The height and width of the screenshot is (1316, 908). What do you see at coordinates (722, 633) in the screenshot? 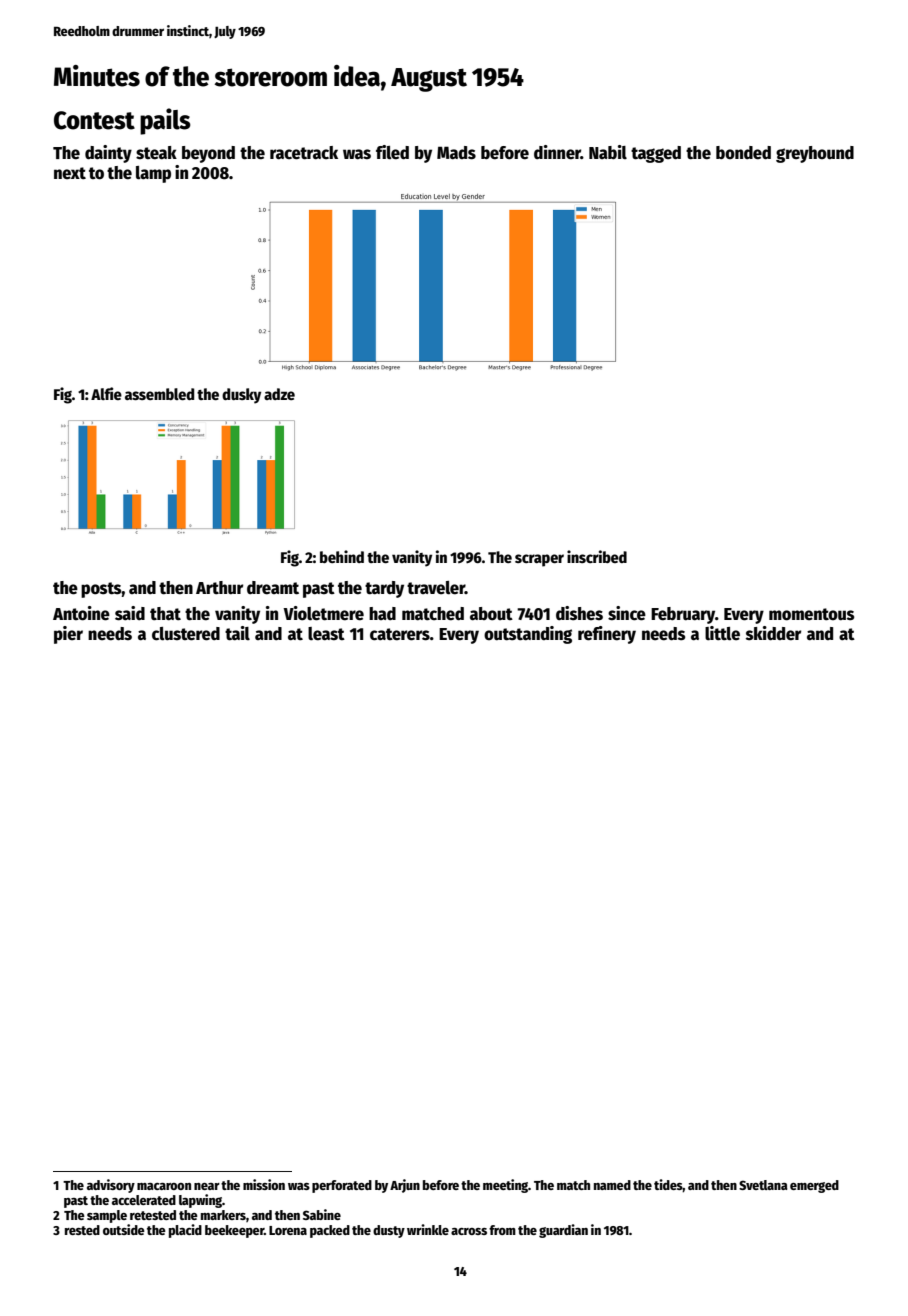
I see `little` at bounding box center [722, 633].
